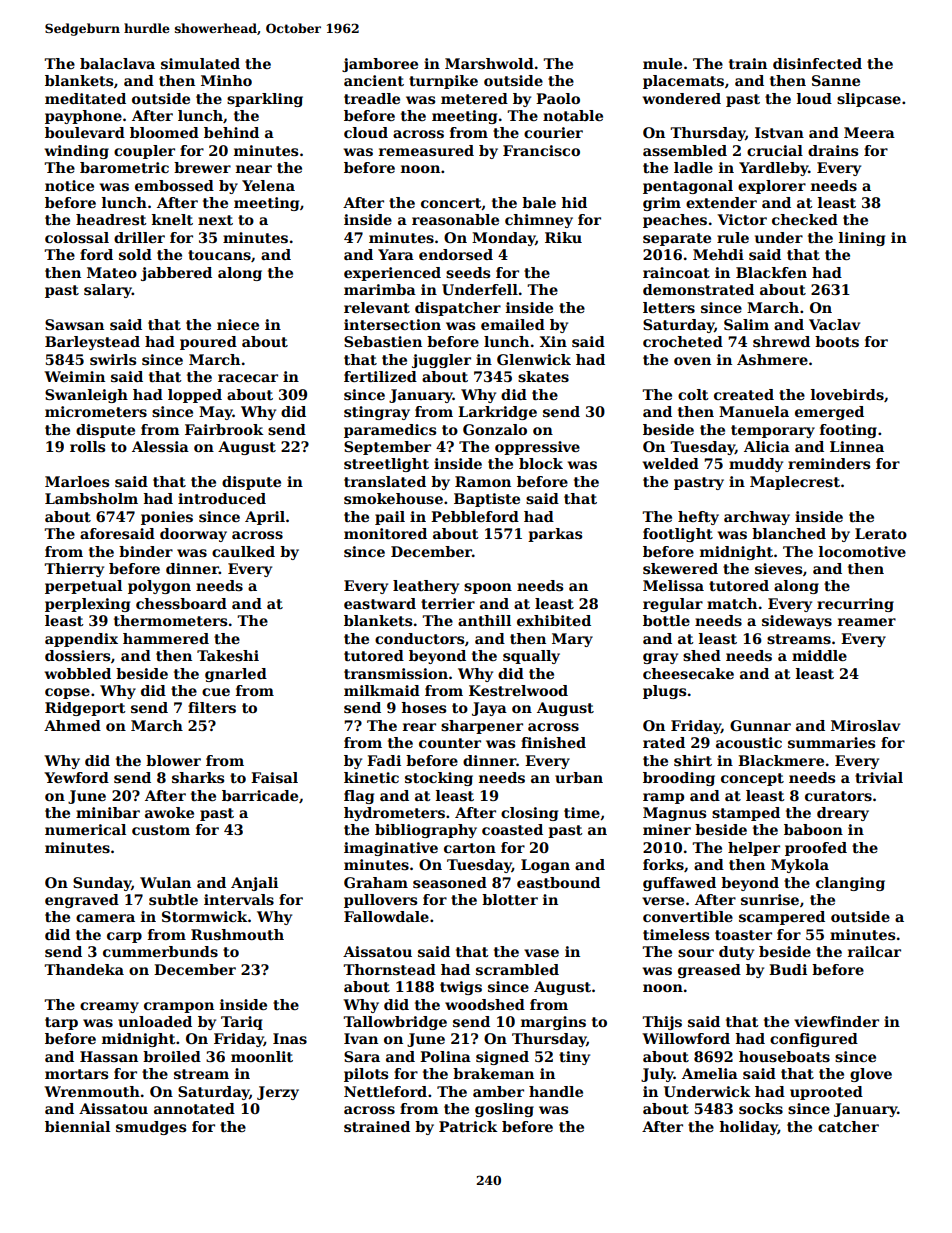  I want to click on closing, so click(529, 814).
